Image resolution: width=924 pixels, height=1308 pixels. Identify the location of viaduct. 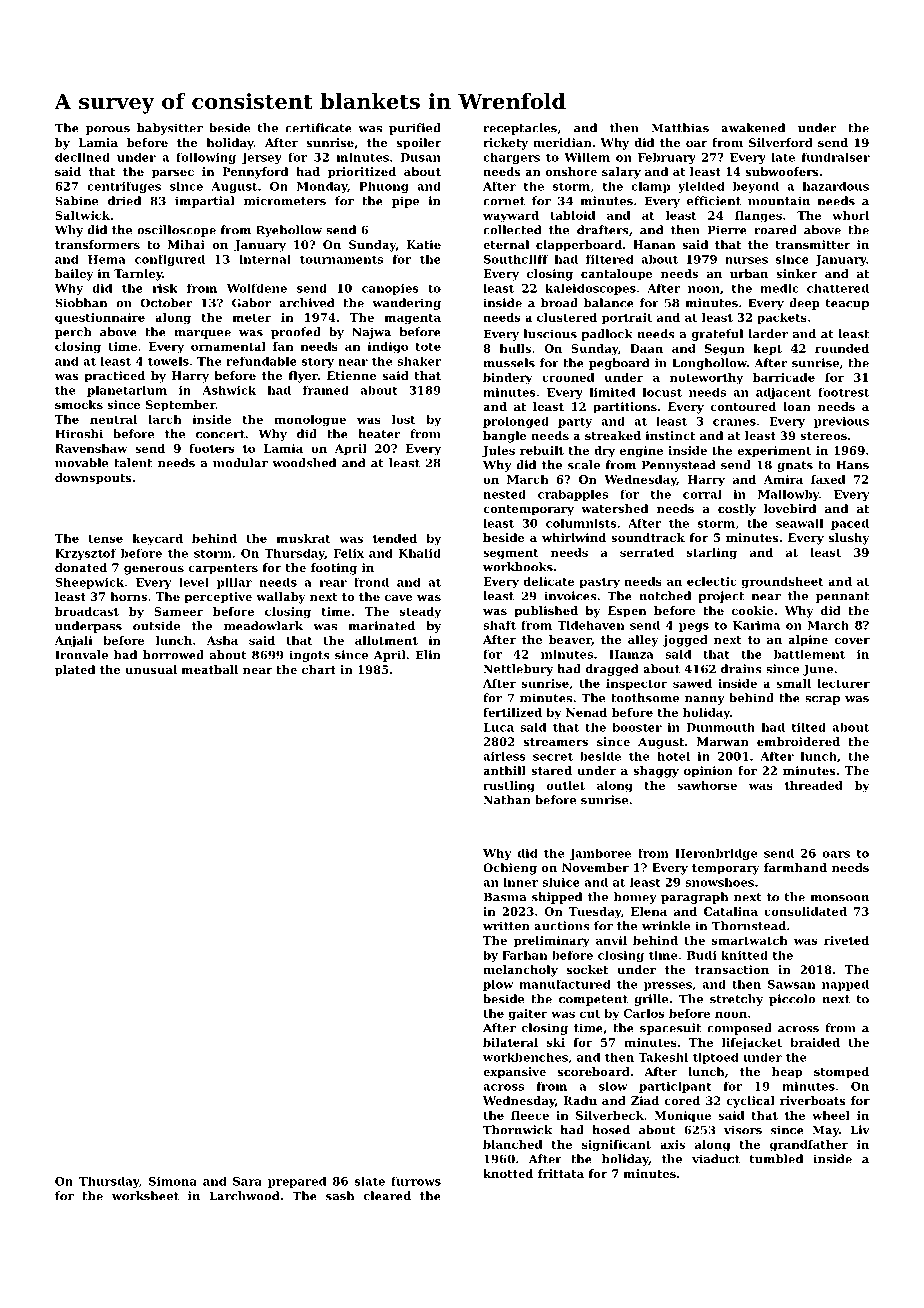
(716, 1159).
